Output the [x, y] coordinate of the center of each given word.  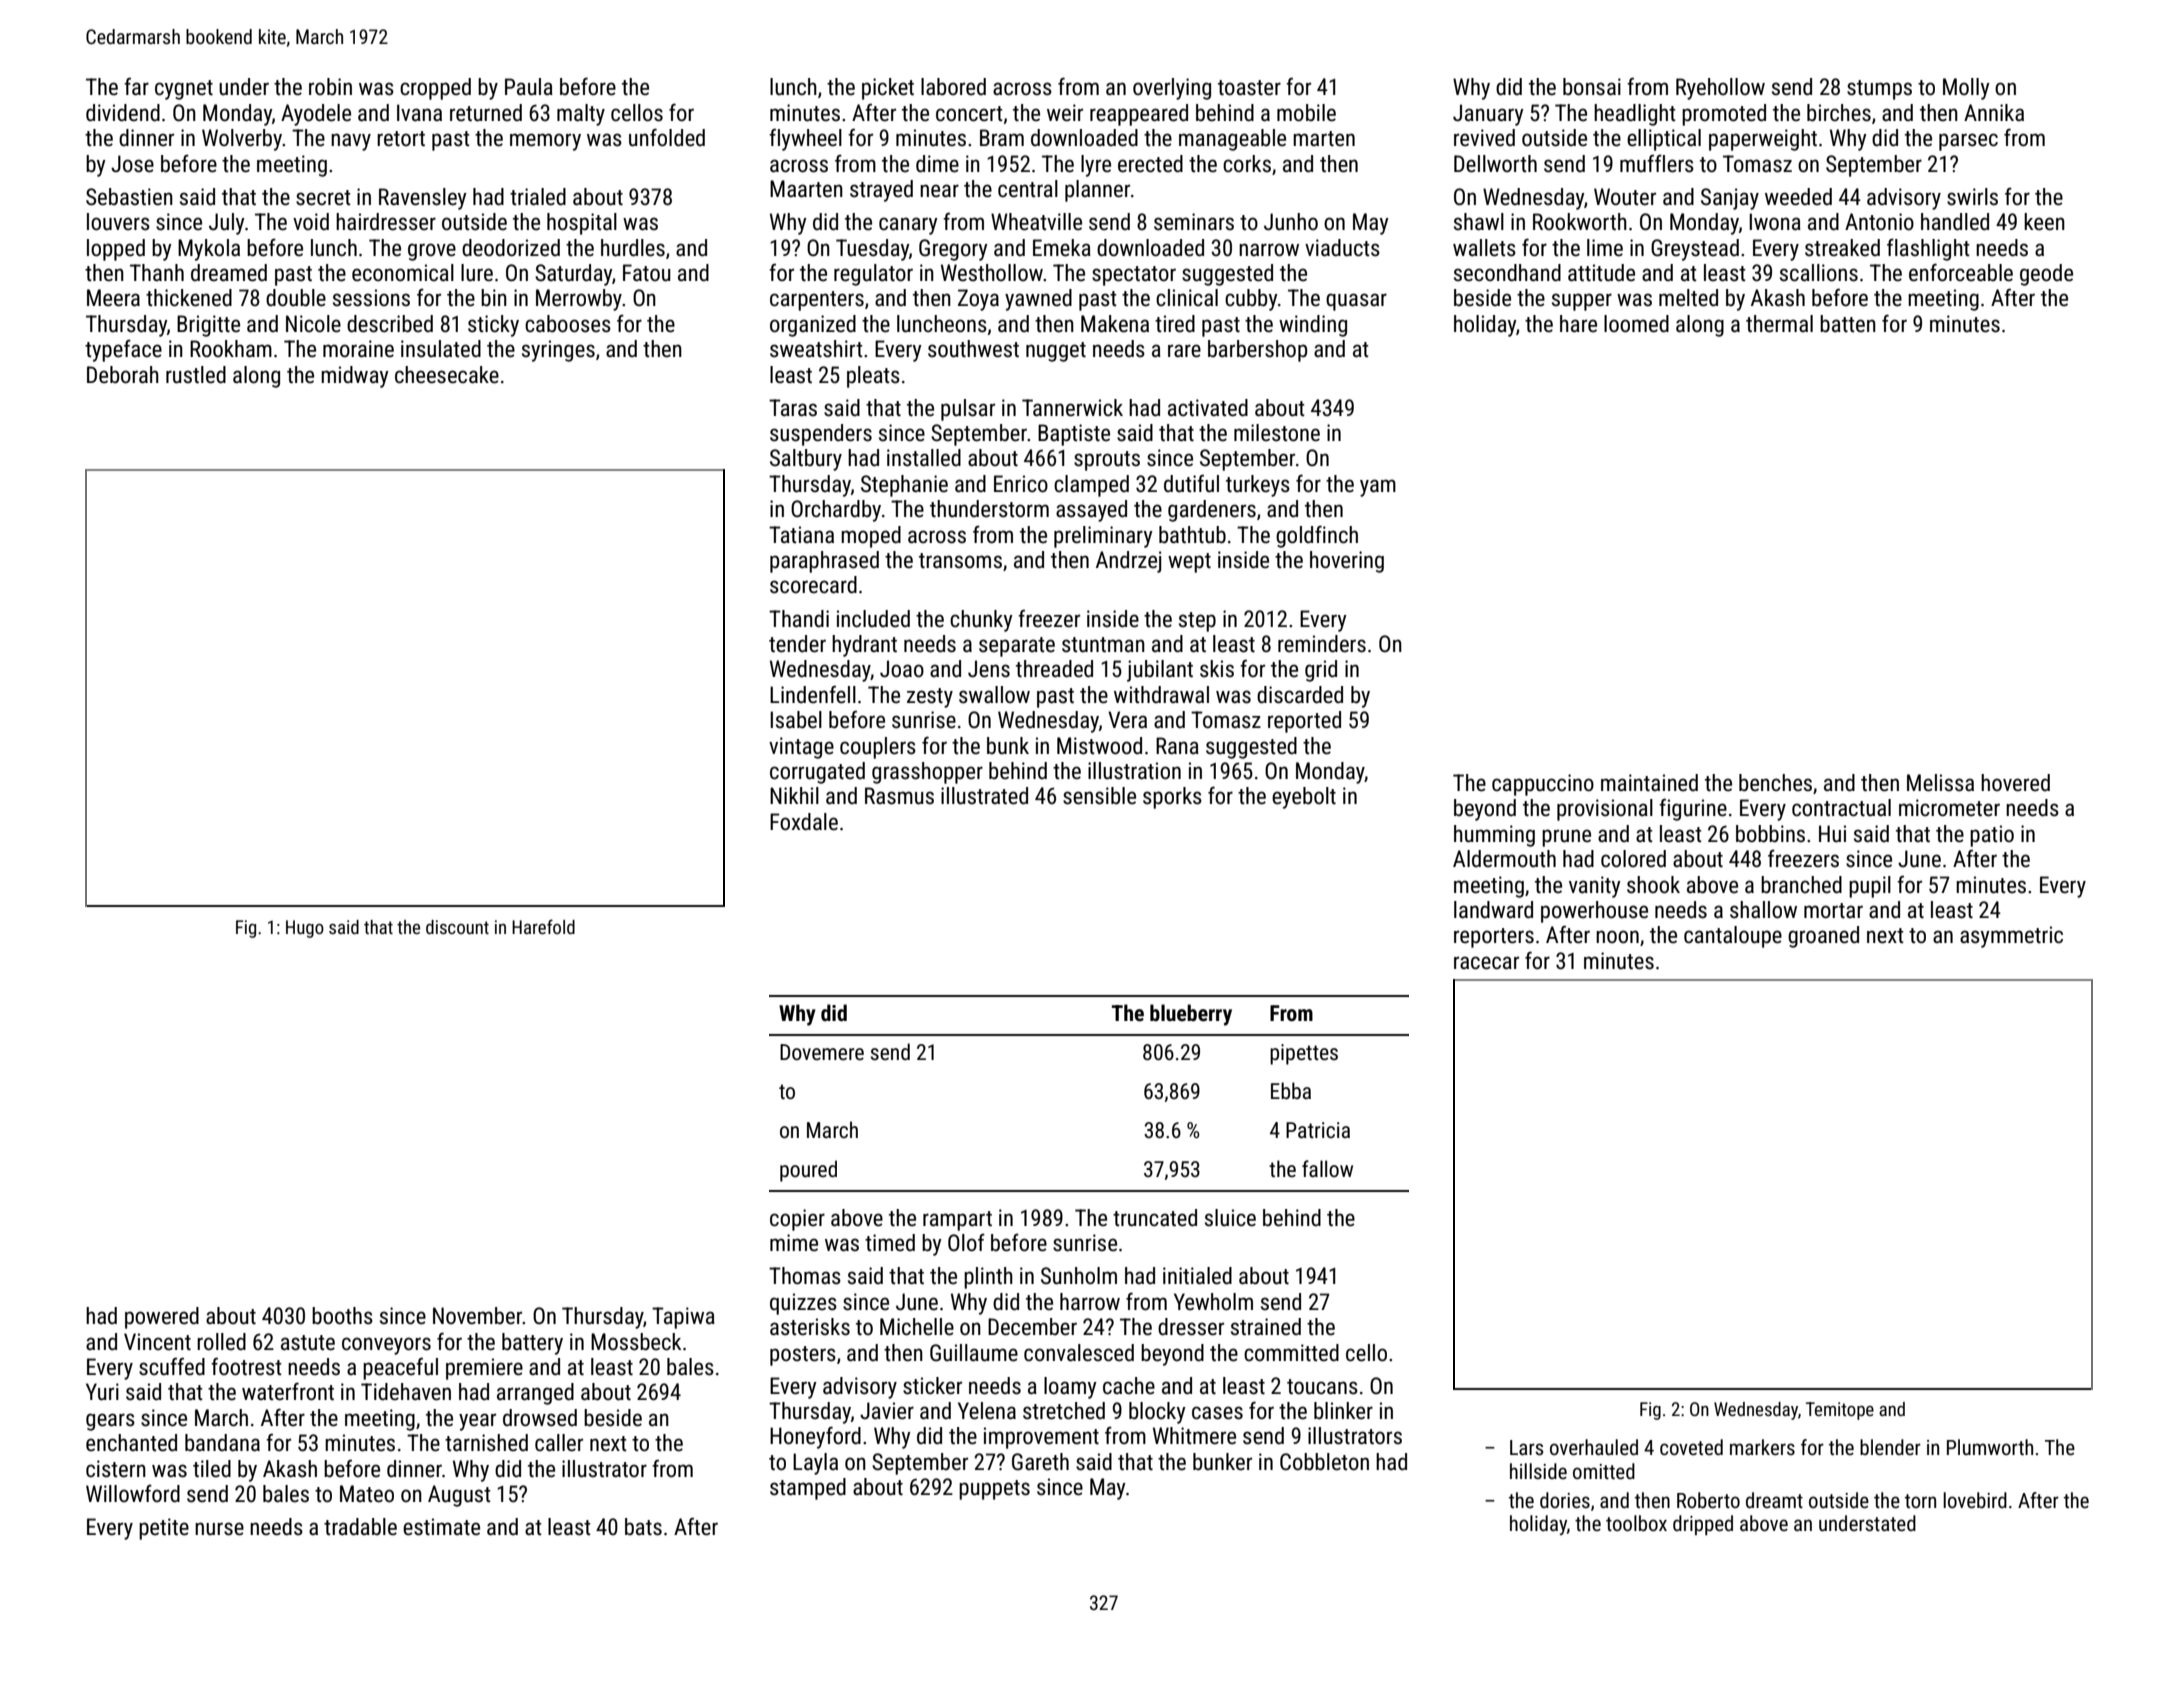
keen [2044, 222]
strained [1266, 1327]
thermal [1779, 324]
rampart [957, 1221]
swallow [994, 695]
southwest [973, 349]
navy [351, 142]
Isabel [796, 720]
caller [559, 1443]
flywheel [805, 139]
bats [643, 1527]
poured [808, 1171]
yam [1378, 488]
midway [355, 377]
